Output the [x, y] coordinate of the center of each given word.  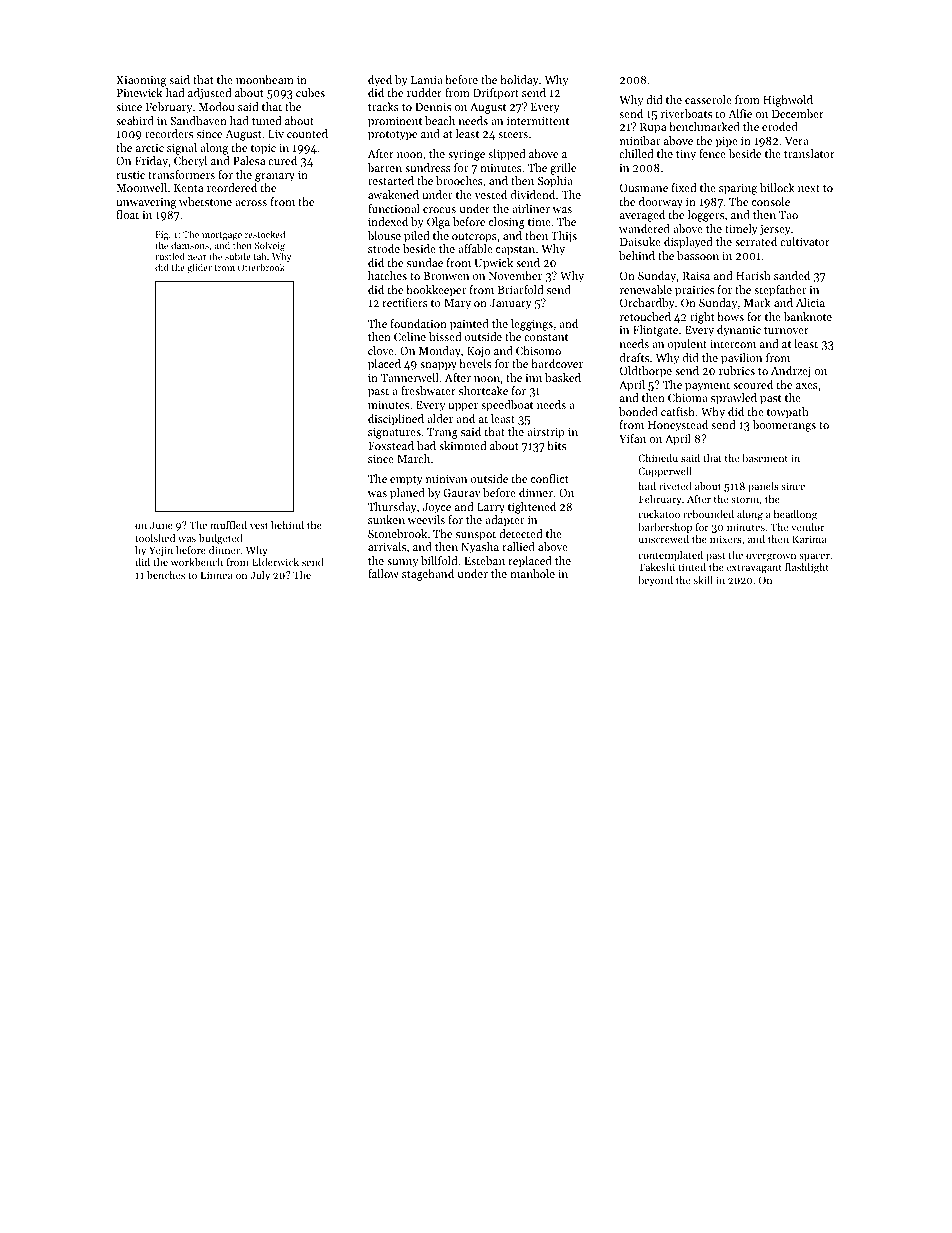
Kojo [478, 352]
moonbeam [265, 79]
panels [763, 487]
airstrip [546, 433]
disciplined [396, 420]
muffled [228, 525]
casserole [708, 99]
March [413, 458]
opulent [687, 345]
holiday [519, 81]
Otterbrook [261, 267]
